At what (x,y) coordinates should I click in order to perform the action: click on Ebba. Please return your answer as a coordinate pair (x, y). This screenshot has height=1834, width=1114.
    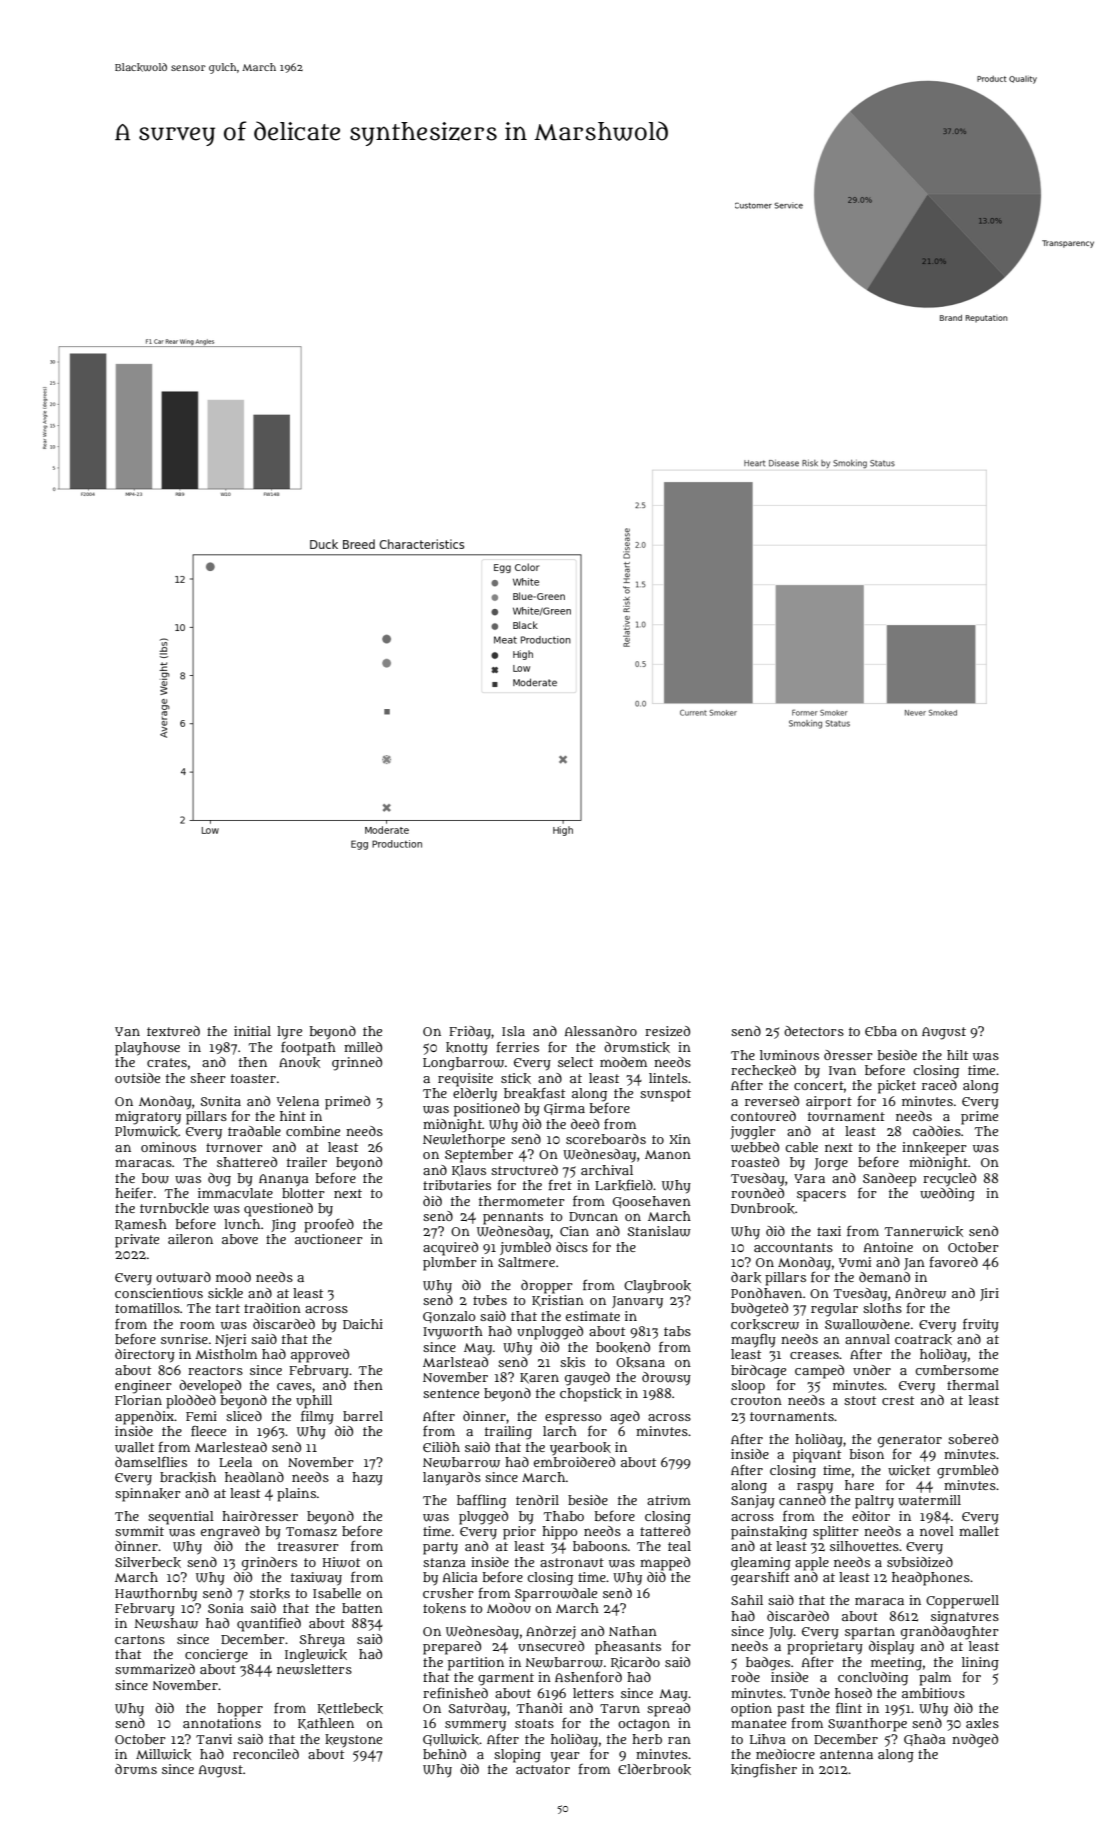
    Looking at the image, I should click on (881, 1031).
